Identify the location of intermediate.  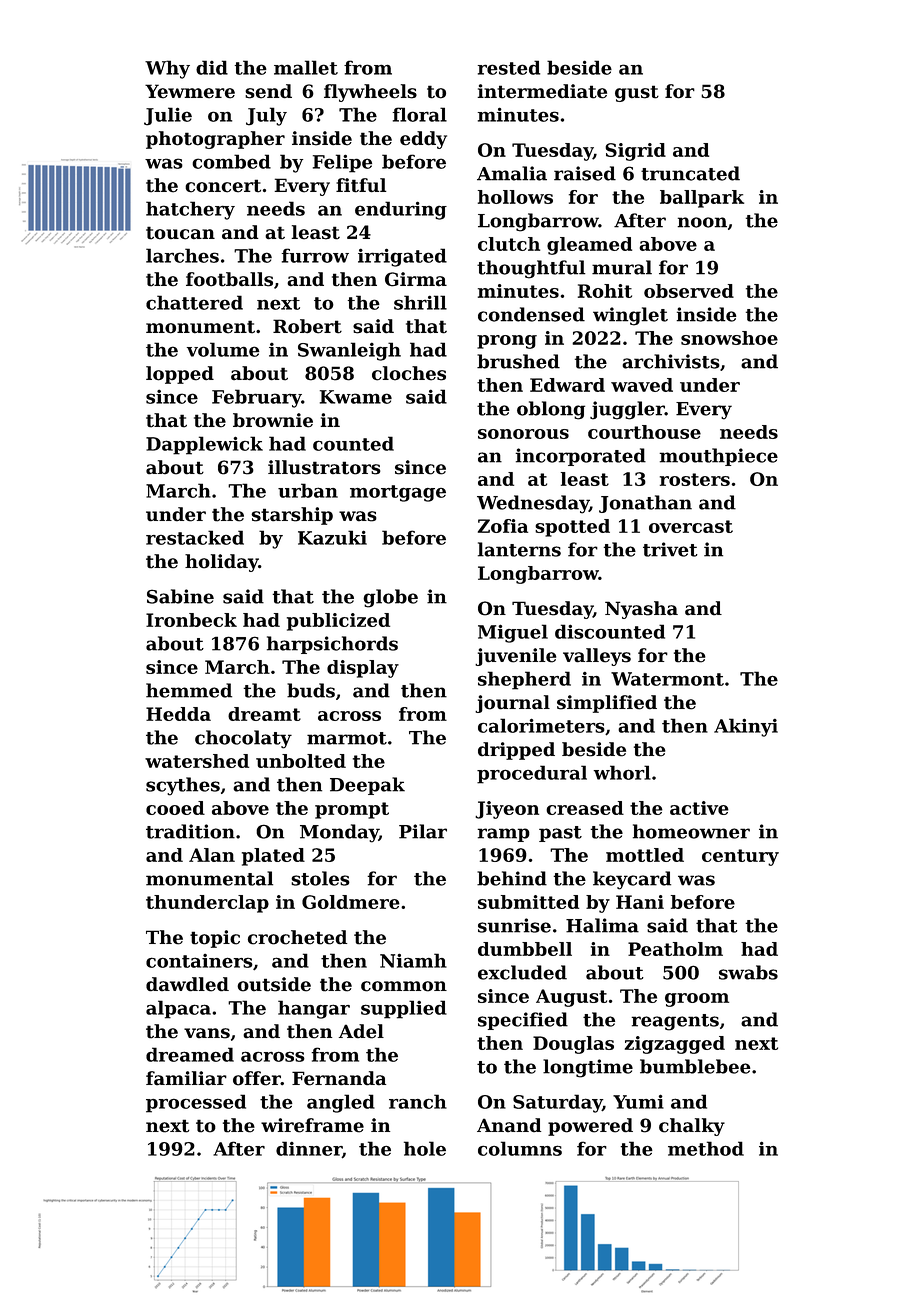
(542, 91).
